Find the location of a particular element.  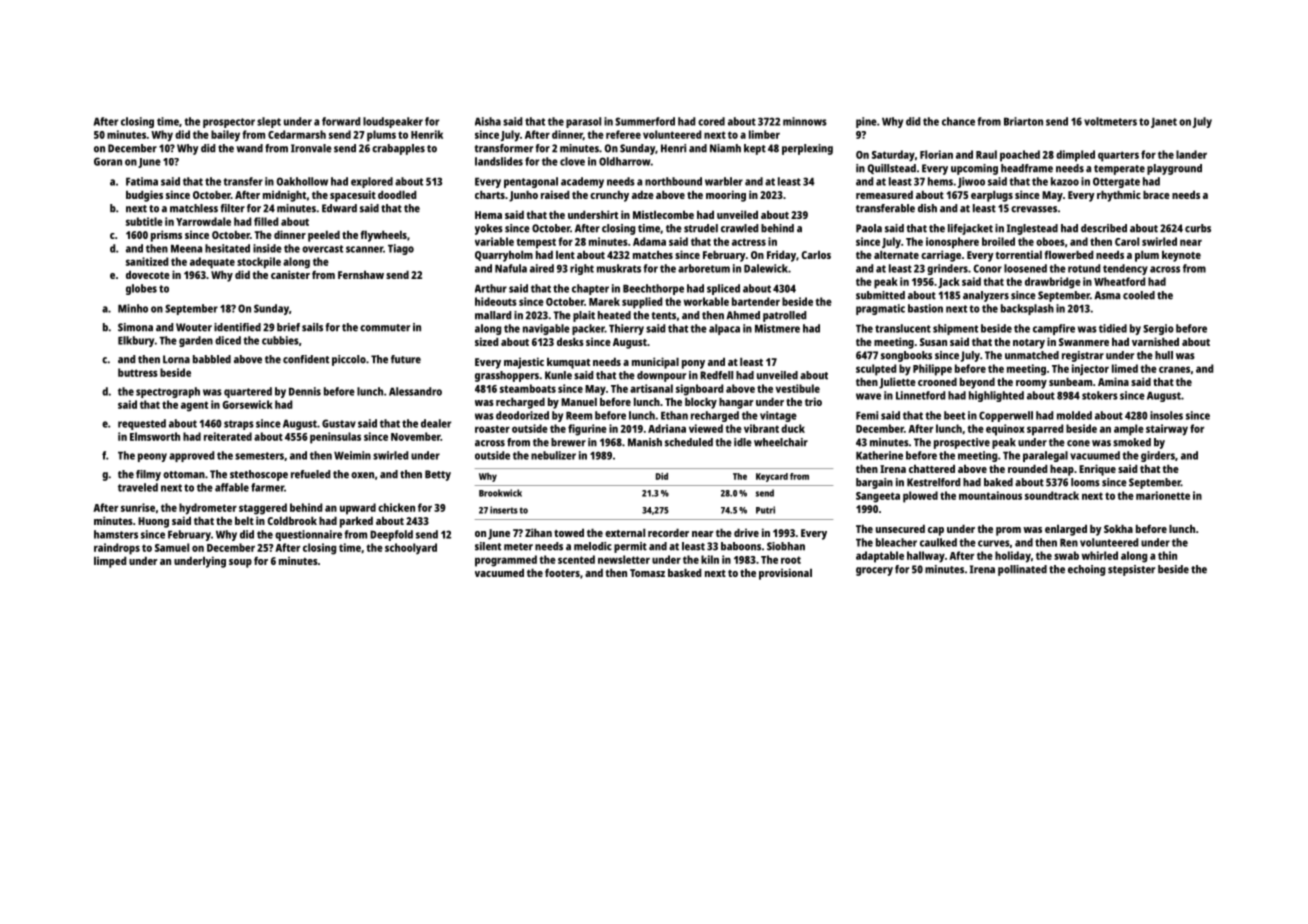

brewer is located at coordinates (568, 442).
